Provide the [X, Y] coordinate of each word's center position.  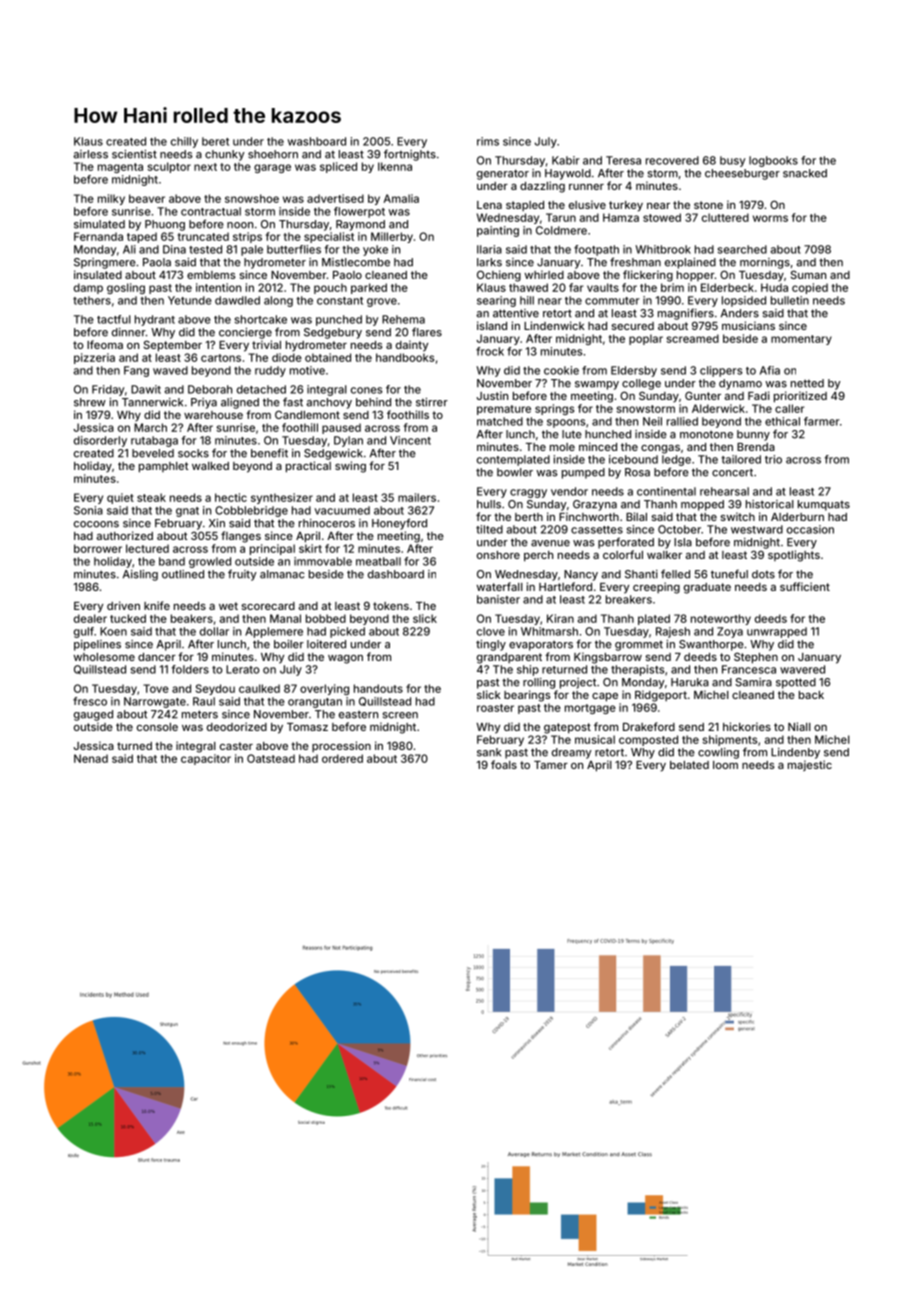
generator [503, 174]
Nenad [91, 758]
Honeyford [399, 524]
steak [151, 497]
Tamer [551, 765]
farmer [822, 421]
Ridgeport [661, 696]
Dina [174, 249]
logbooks [773, 161]
